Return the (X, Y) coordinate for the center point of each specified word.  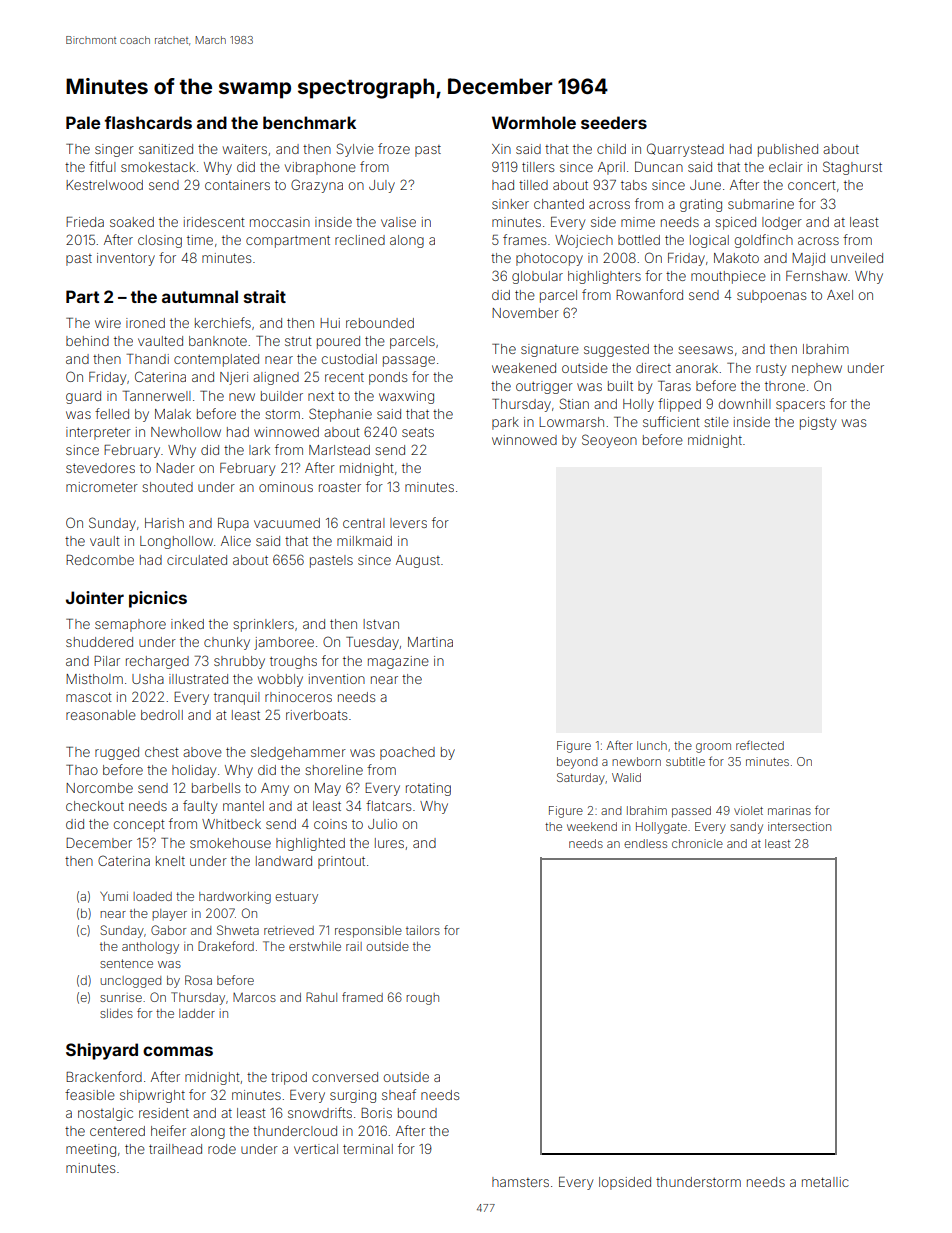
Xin (501, 149)
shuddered (99, 642)
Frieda (85, 222)
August (418, 561)
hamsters (520, 1182)
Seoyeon (609, 441)
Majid (808, 259)
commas (178, 1051)
